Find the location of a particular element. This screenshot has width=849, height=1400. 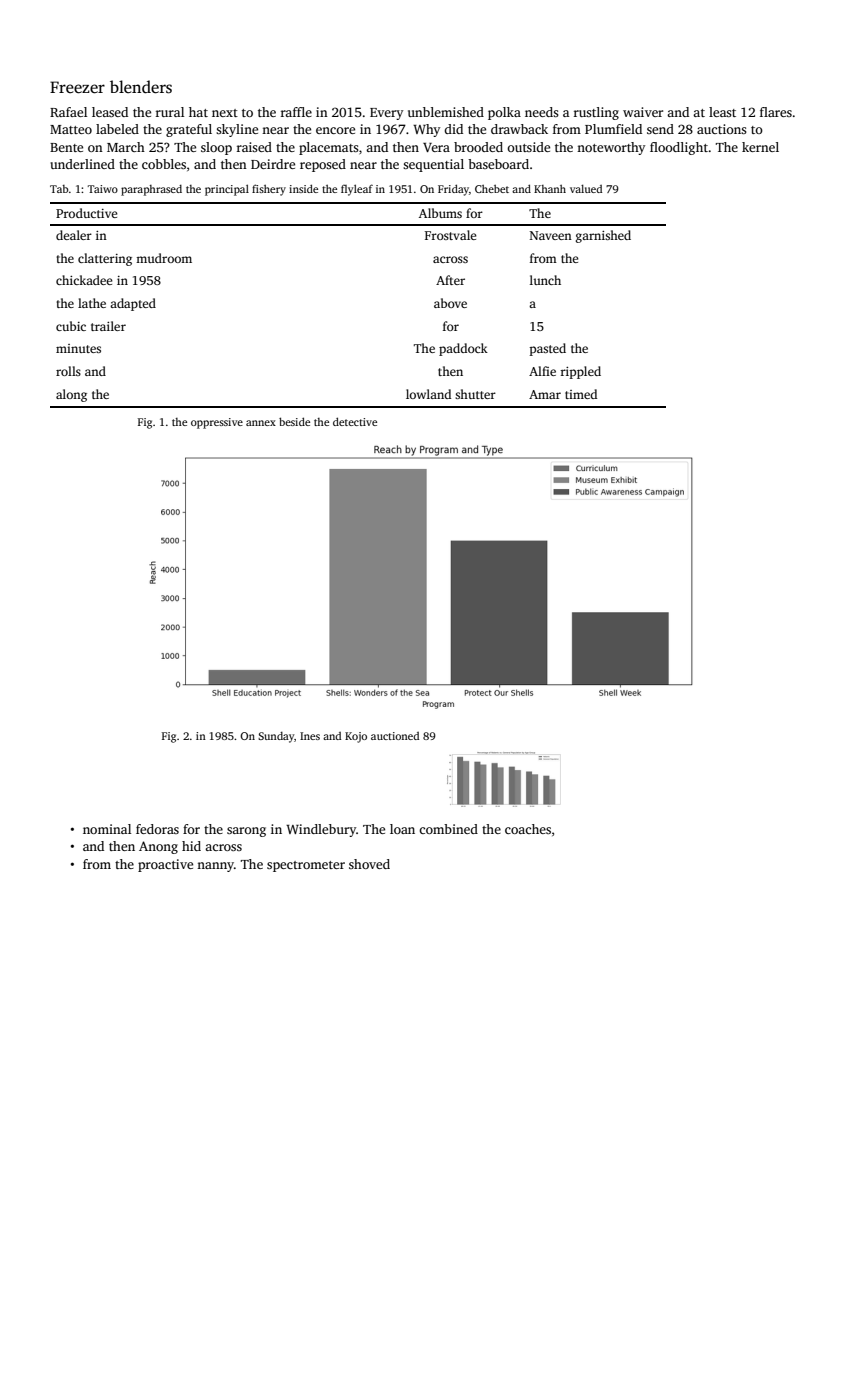

oppressive is located at coordinates (217, 423).
